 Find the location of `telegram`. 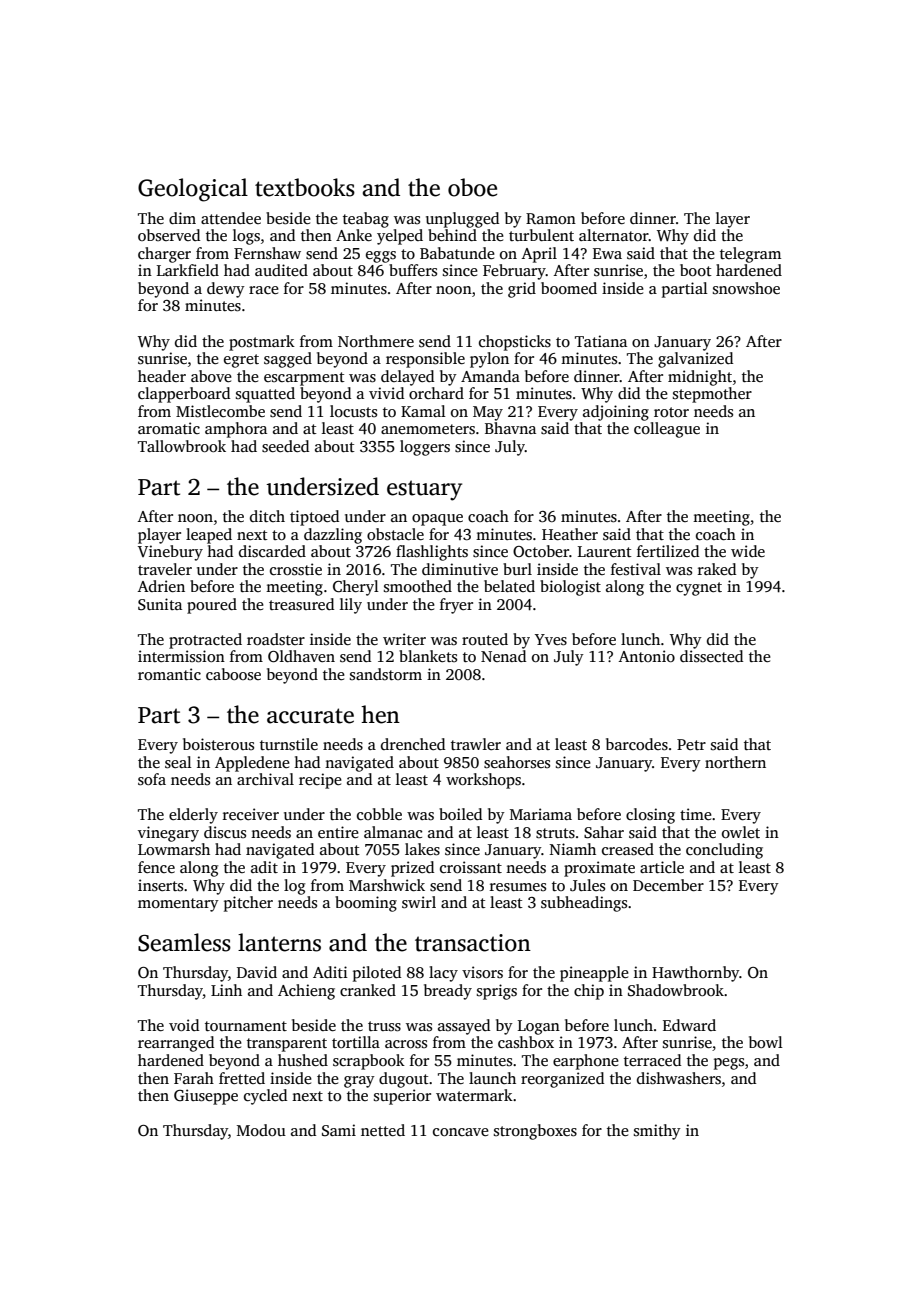

telegram is located at coordinates (750, 255).
